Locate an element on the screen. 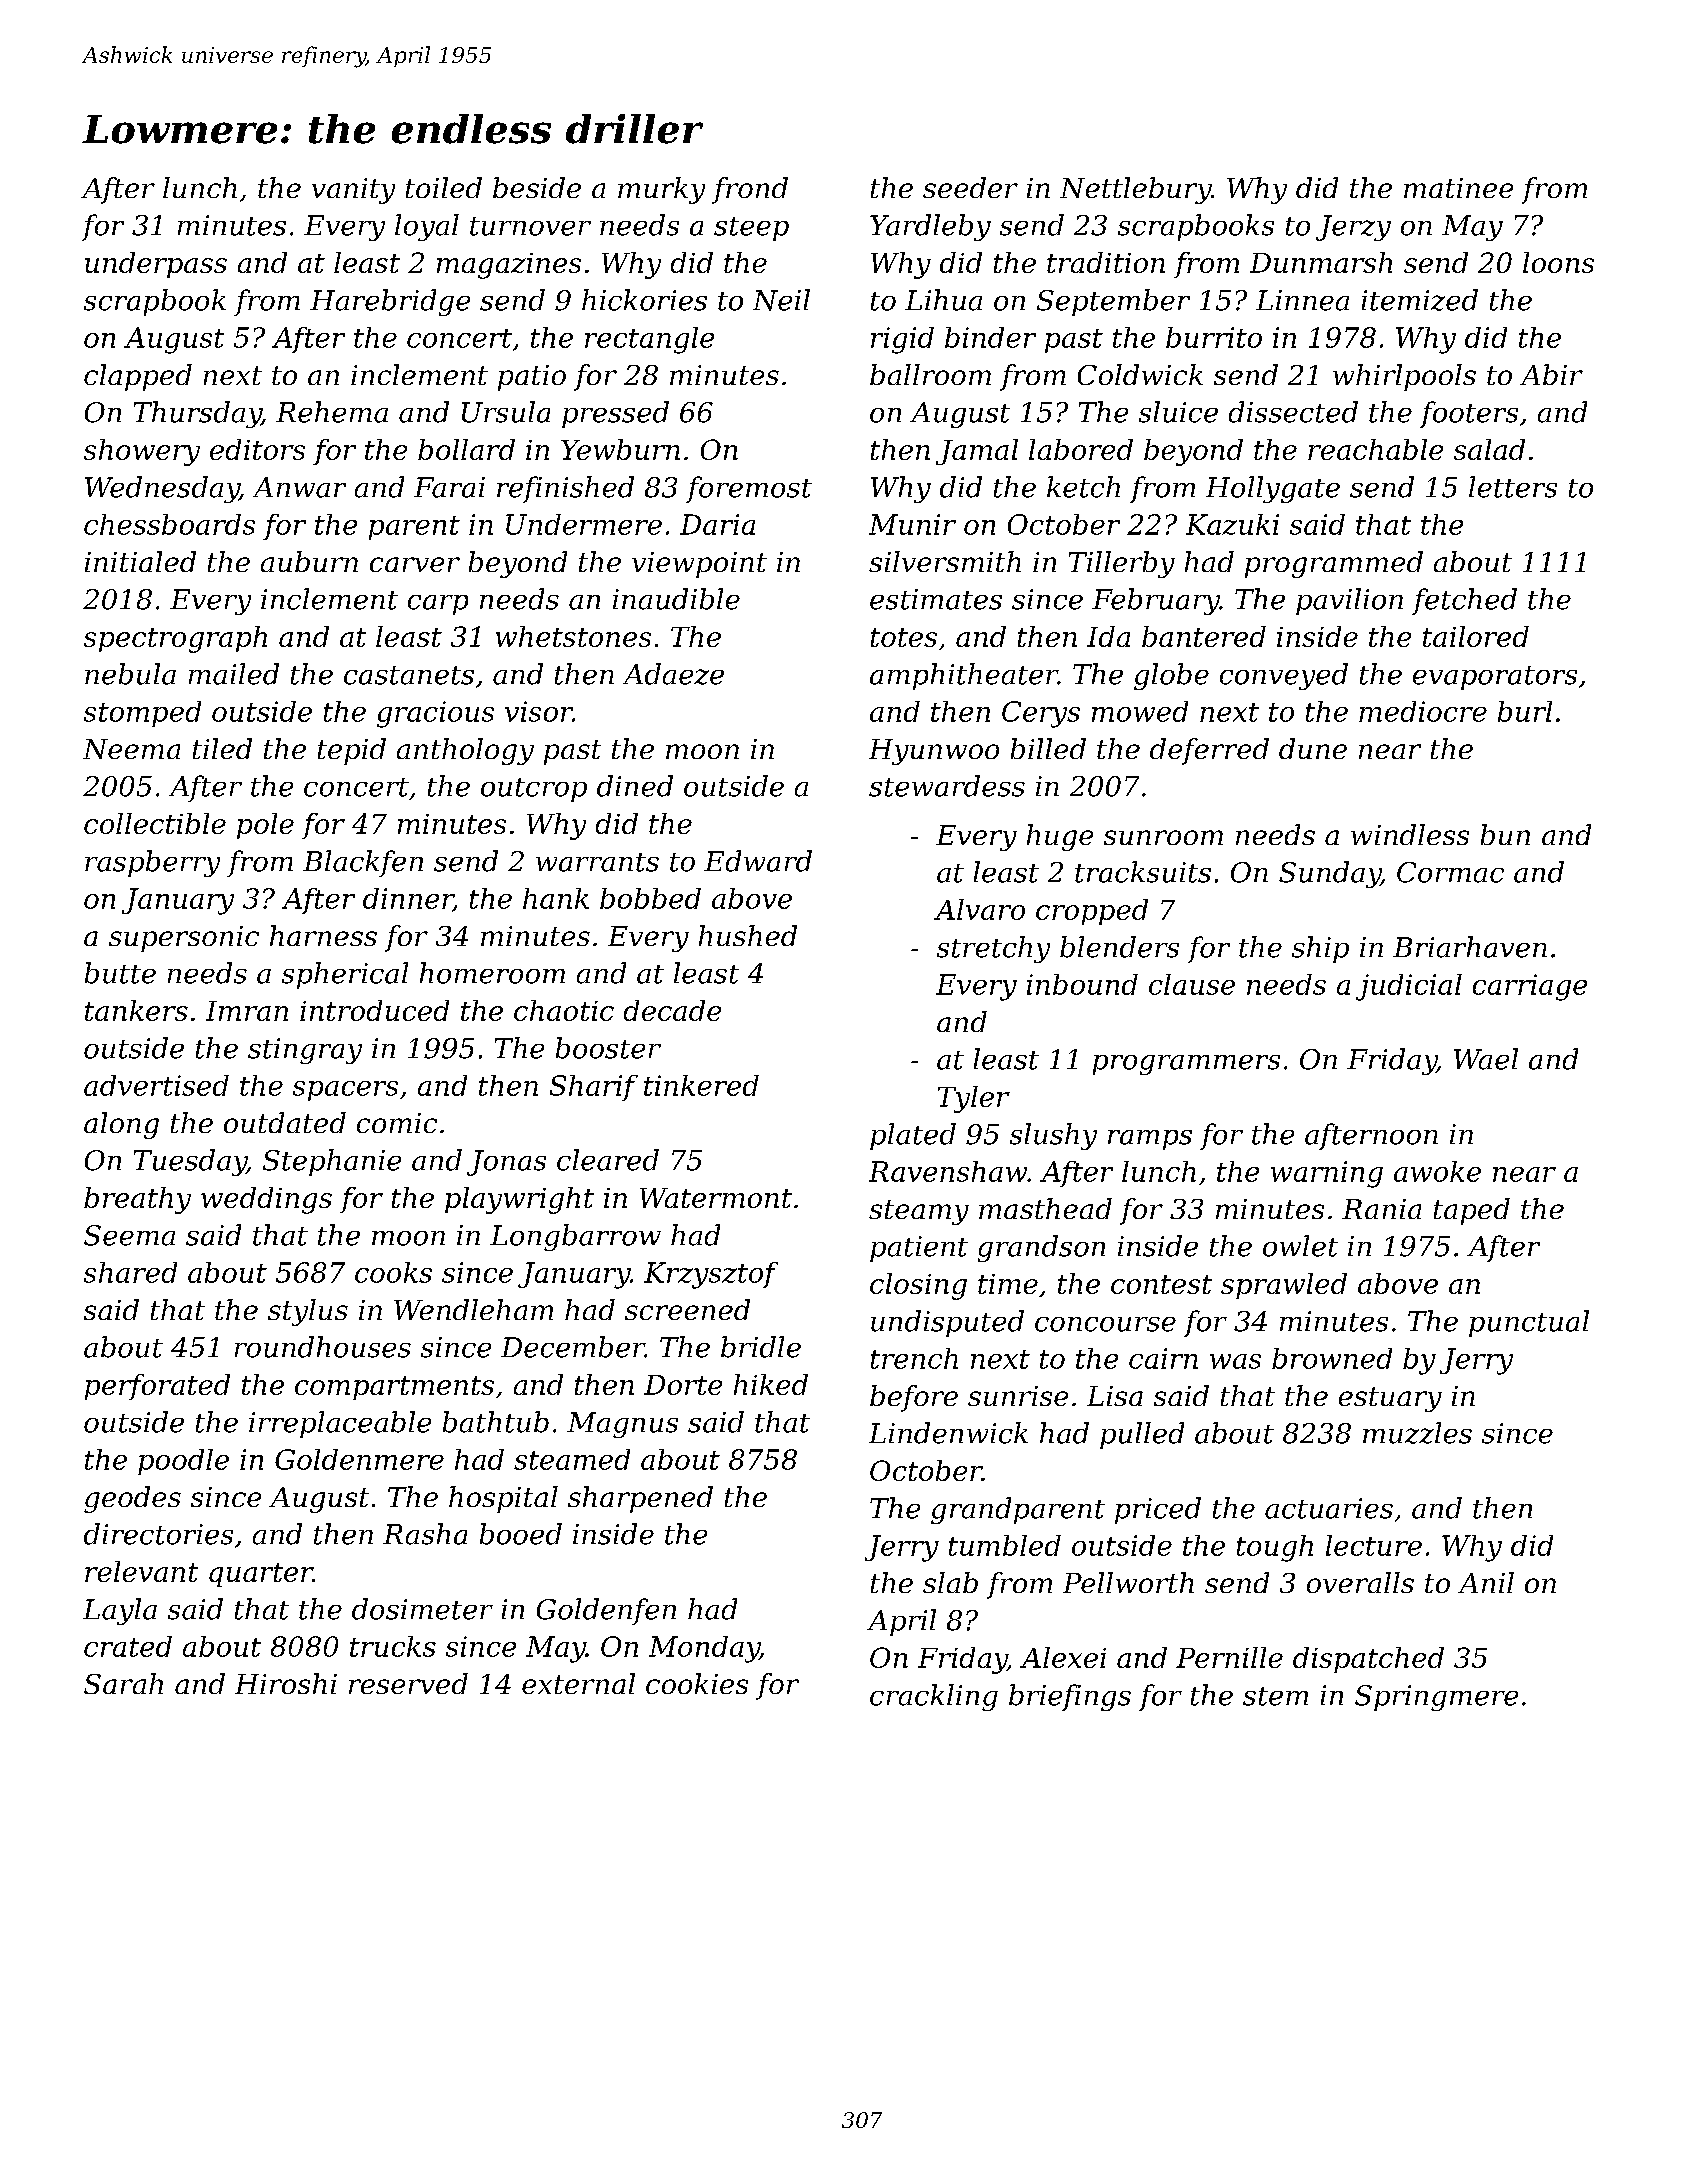  amphitheater is located at coordinates (964, 676).
